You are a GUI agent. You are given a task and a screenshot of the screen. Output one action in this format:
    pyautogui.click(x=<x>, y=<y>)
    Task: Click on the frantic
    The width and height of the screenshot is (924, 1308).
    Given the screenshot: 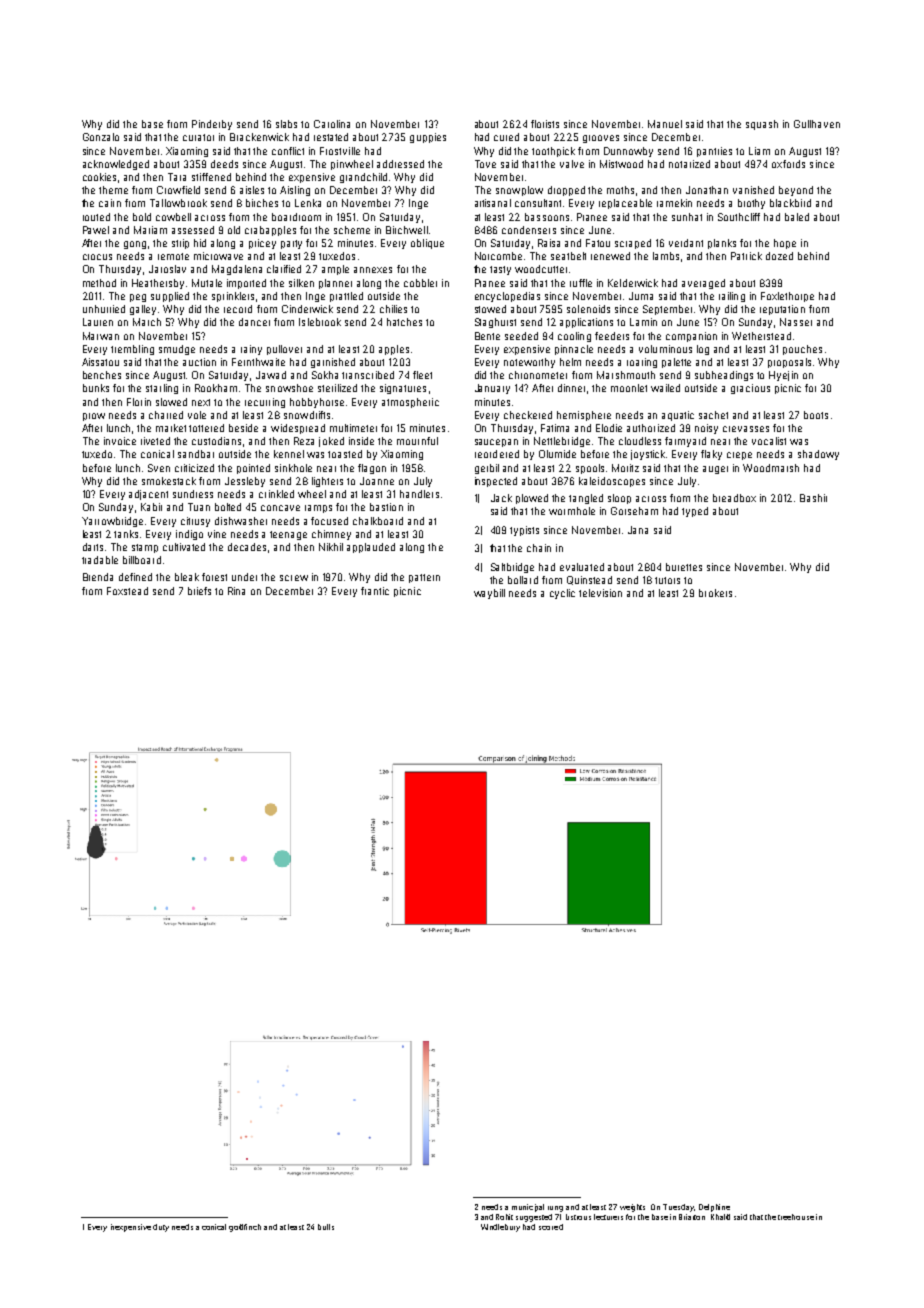 What is the action you would take?
    pyautogui.click(x=375, y=591)
